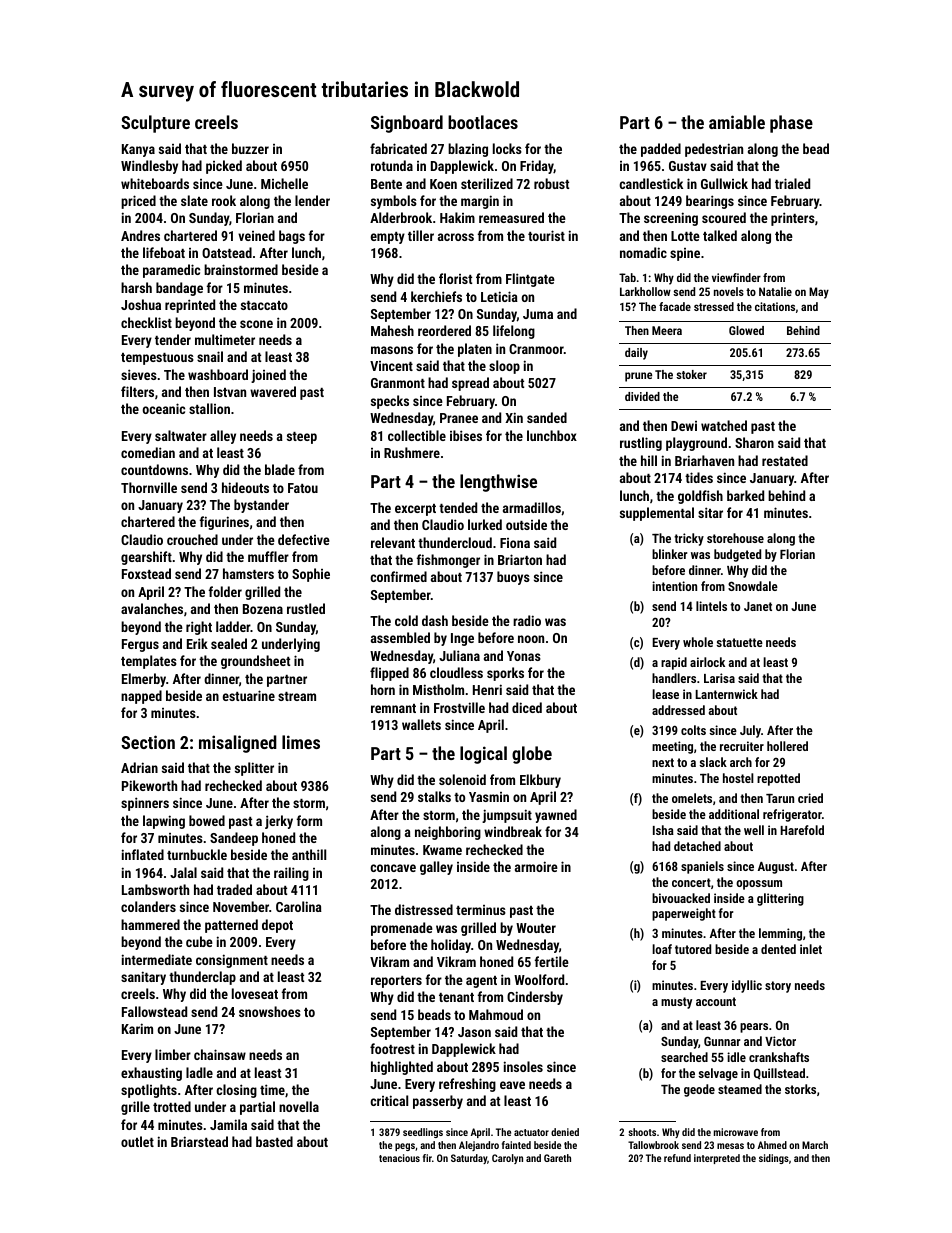  I want to click on bootlaces, so click(483, 122).
